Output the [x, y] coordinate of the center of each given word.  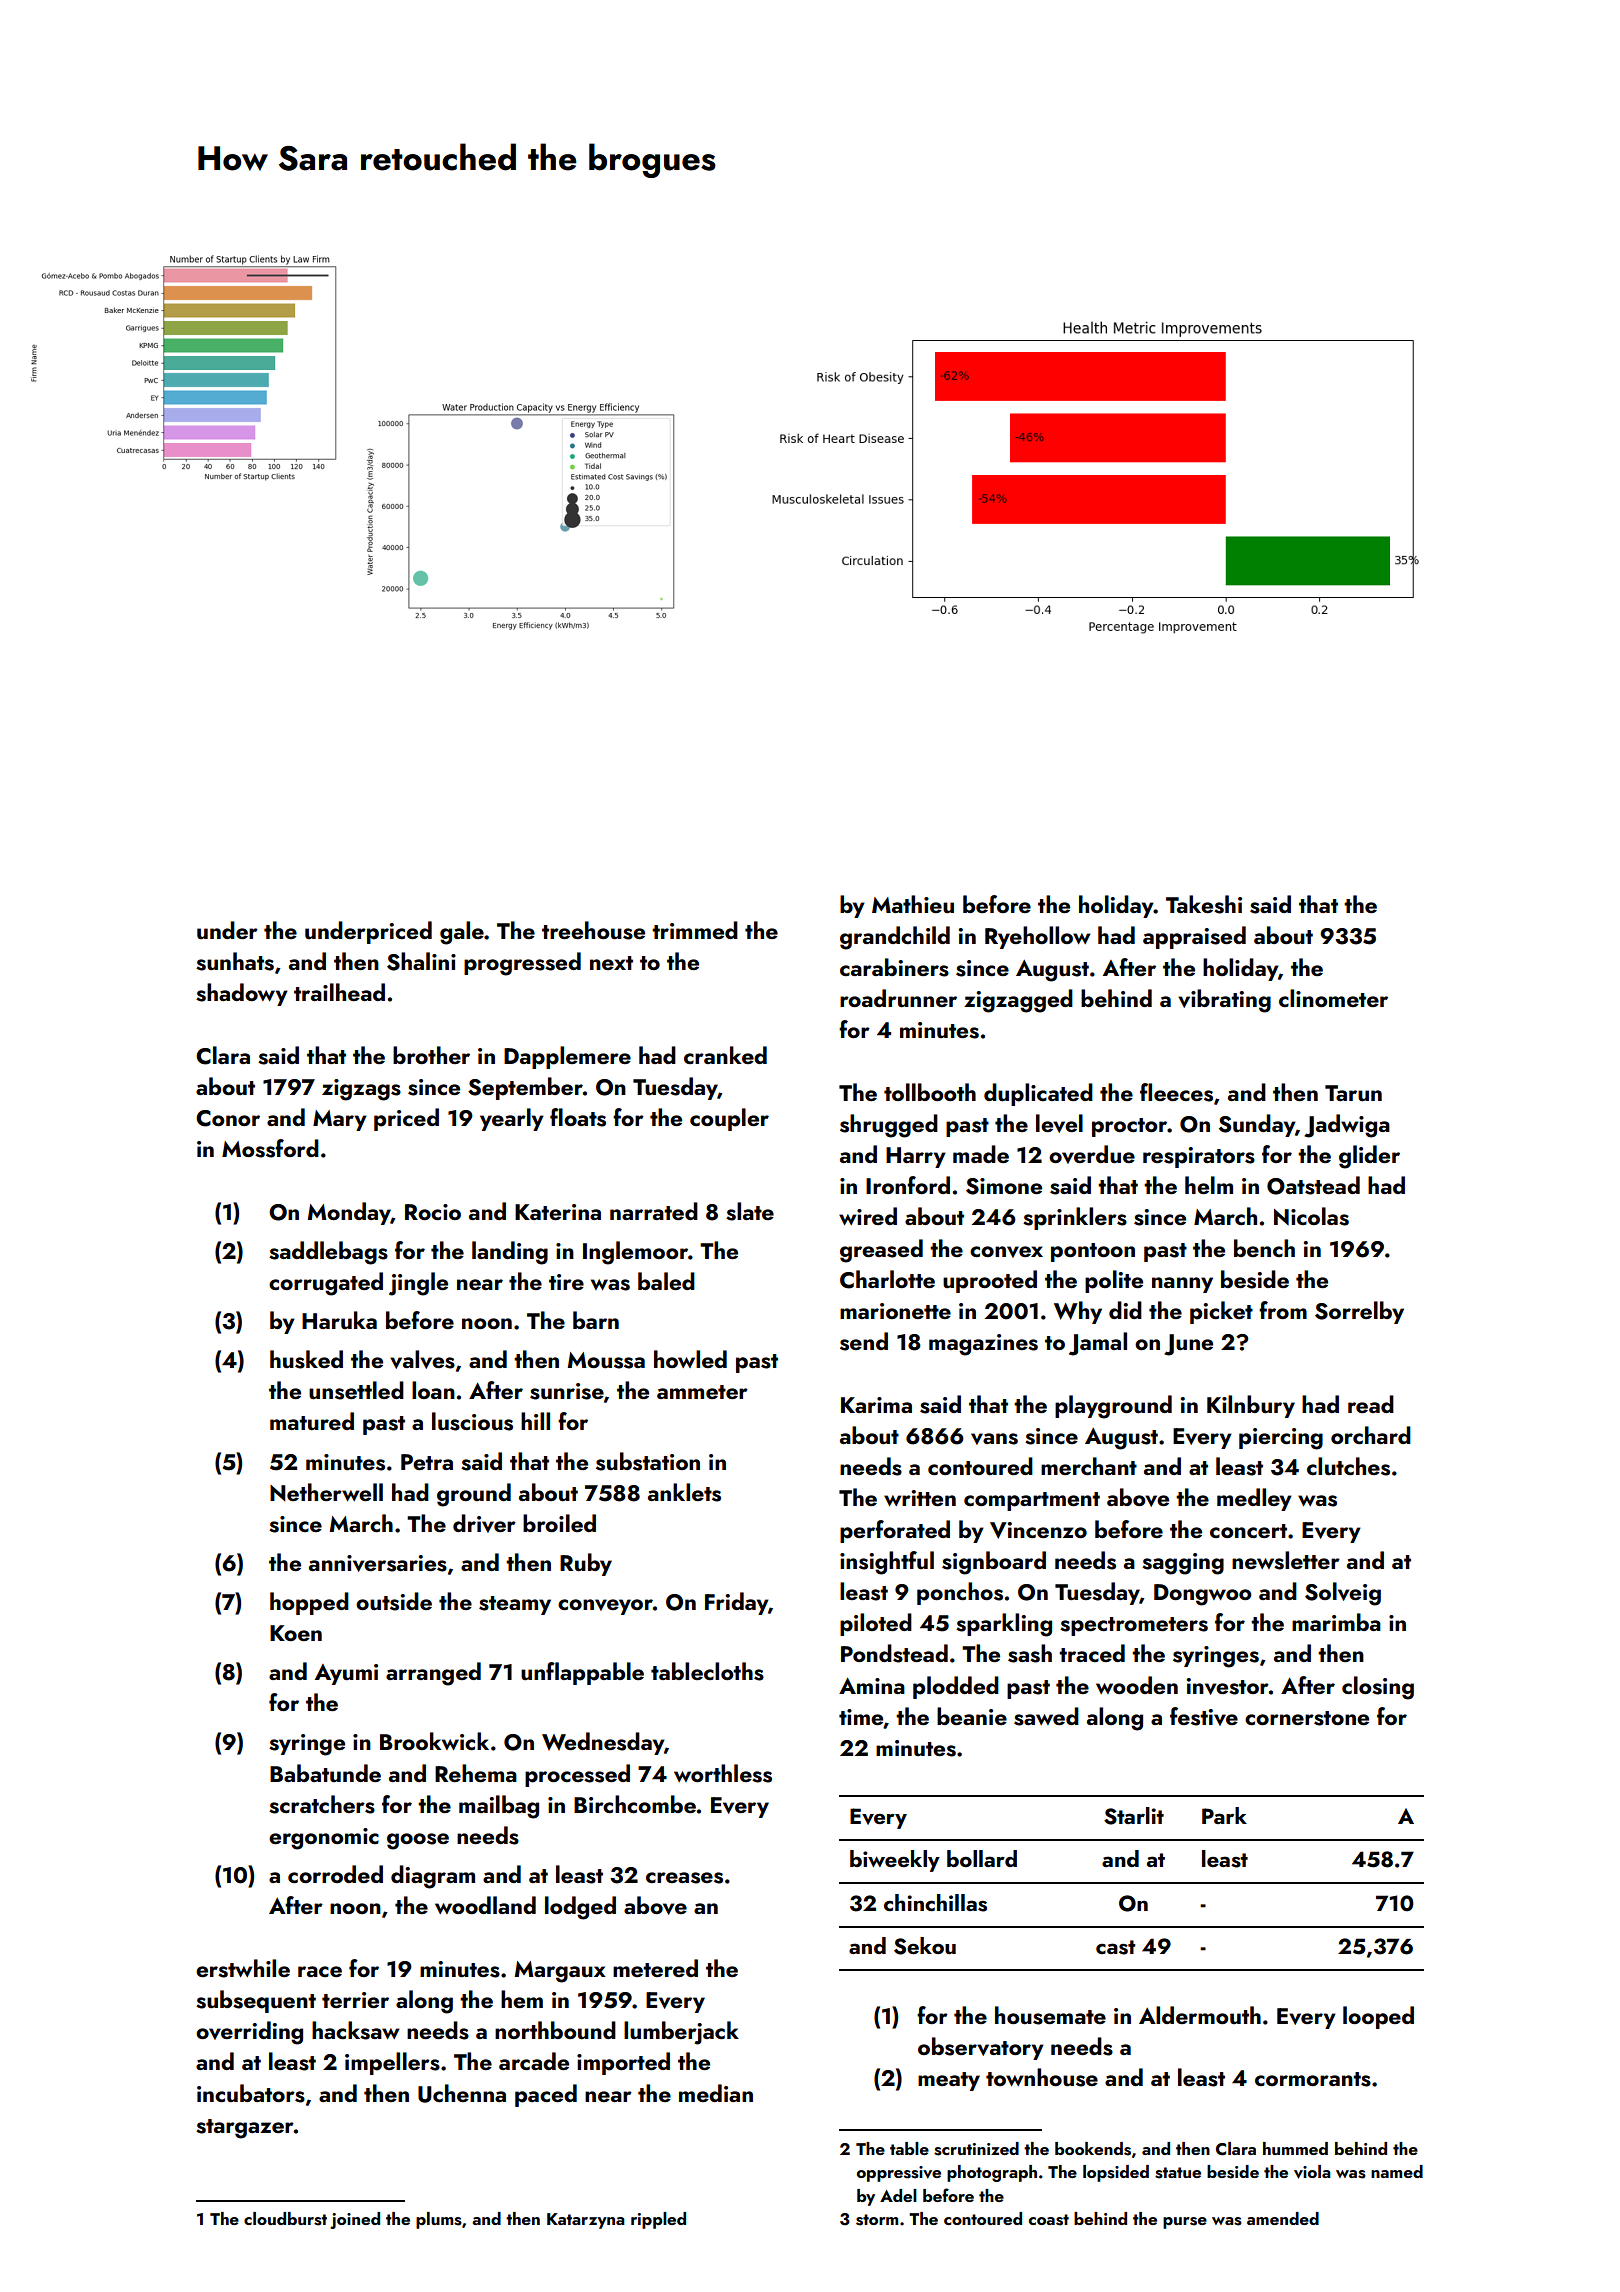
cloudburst [285, 2219]
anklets [684, 1492]
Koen [296, 1633]
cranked [725, 1055]
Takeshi [1204, 904]
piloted [876, 1624]
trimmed [695, 930]
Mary [340, 1120]
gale [462, 933]
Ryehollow [1038, 937]
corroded [335, 1874]
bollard [982, 1858]
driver [484, 1523]
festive [1204, 1716]
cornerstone [1307, 1718]
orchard [1371, 1435]
